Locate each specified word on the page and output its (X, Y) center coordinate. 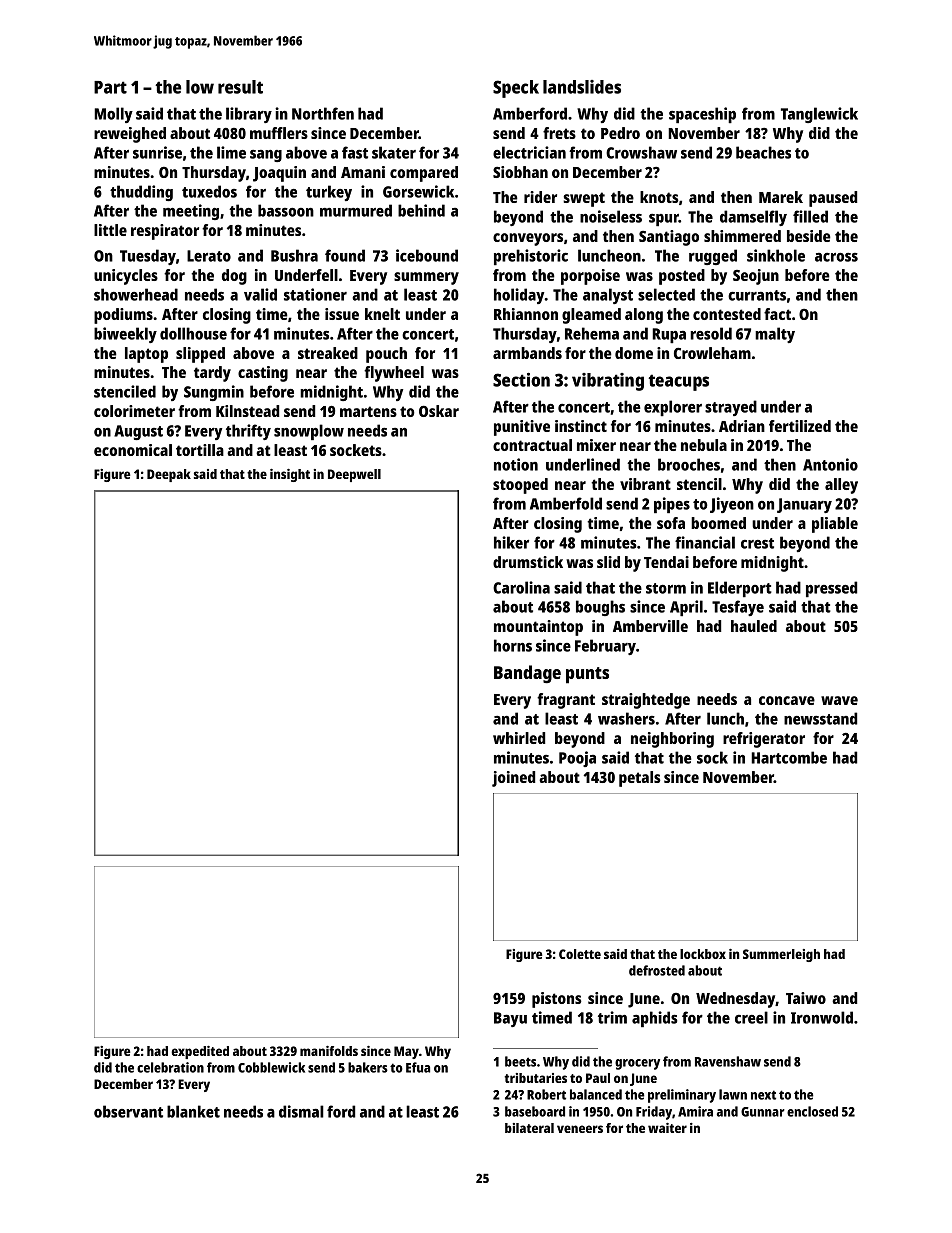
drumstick (528, 562)
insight (290, 475)
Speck (516, 89)
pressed (831, 589)
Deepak (169, 475)
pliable (835, 525)
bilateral (529, 1128)
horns (513, 645)
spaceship (702, 115)
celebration (170, 1067)
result (240, 87)
